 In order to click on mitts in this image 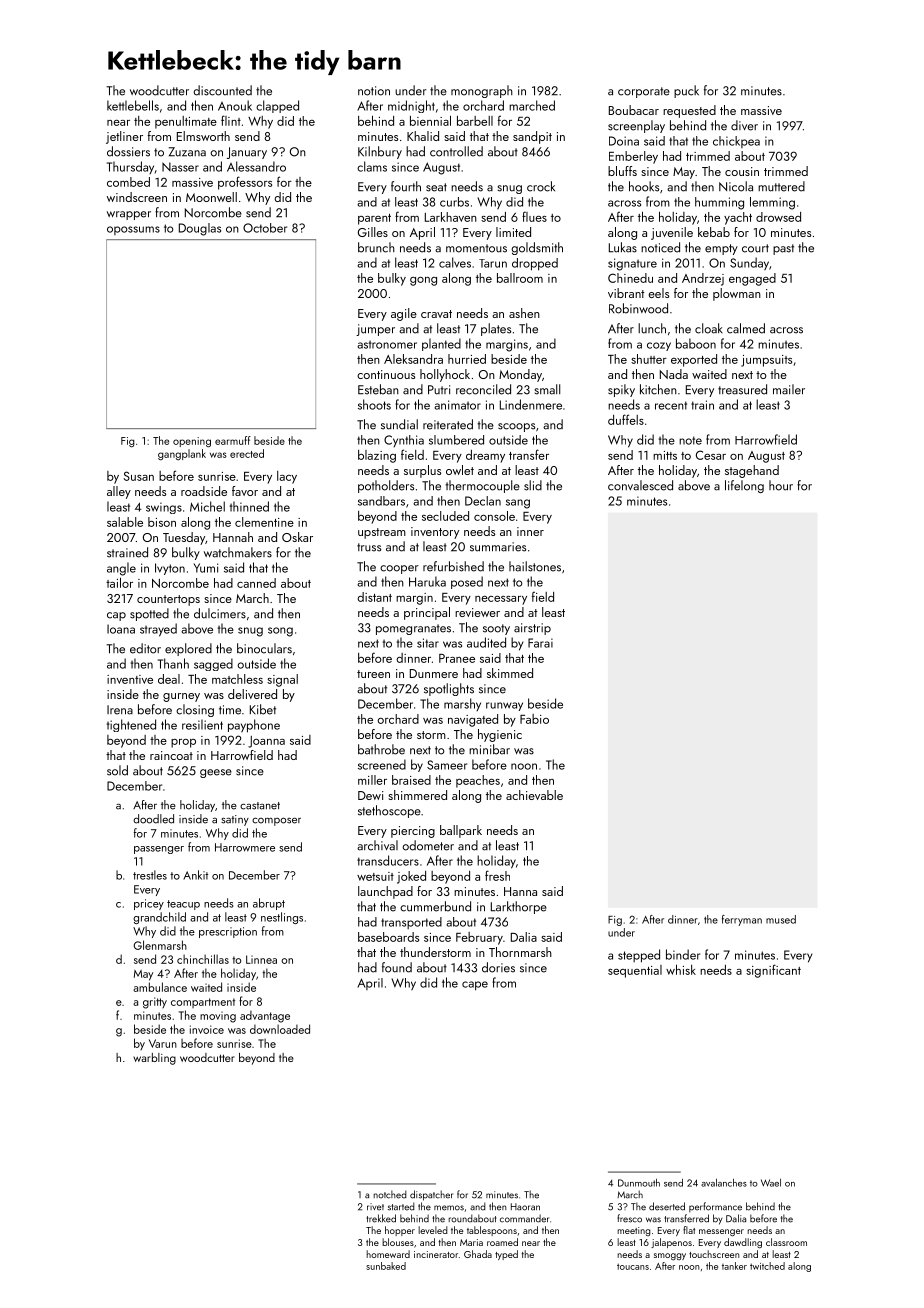, I will do `click(665, 455)`.
